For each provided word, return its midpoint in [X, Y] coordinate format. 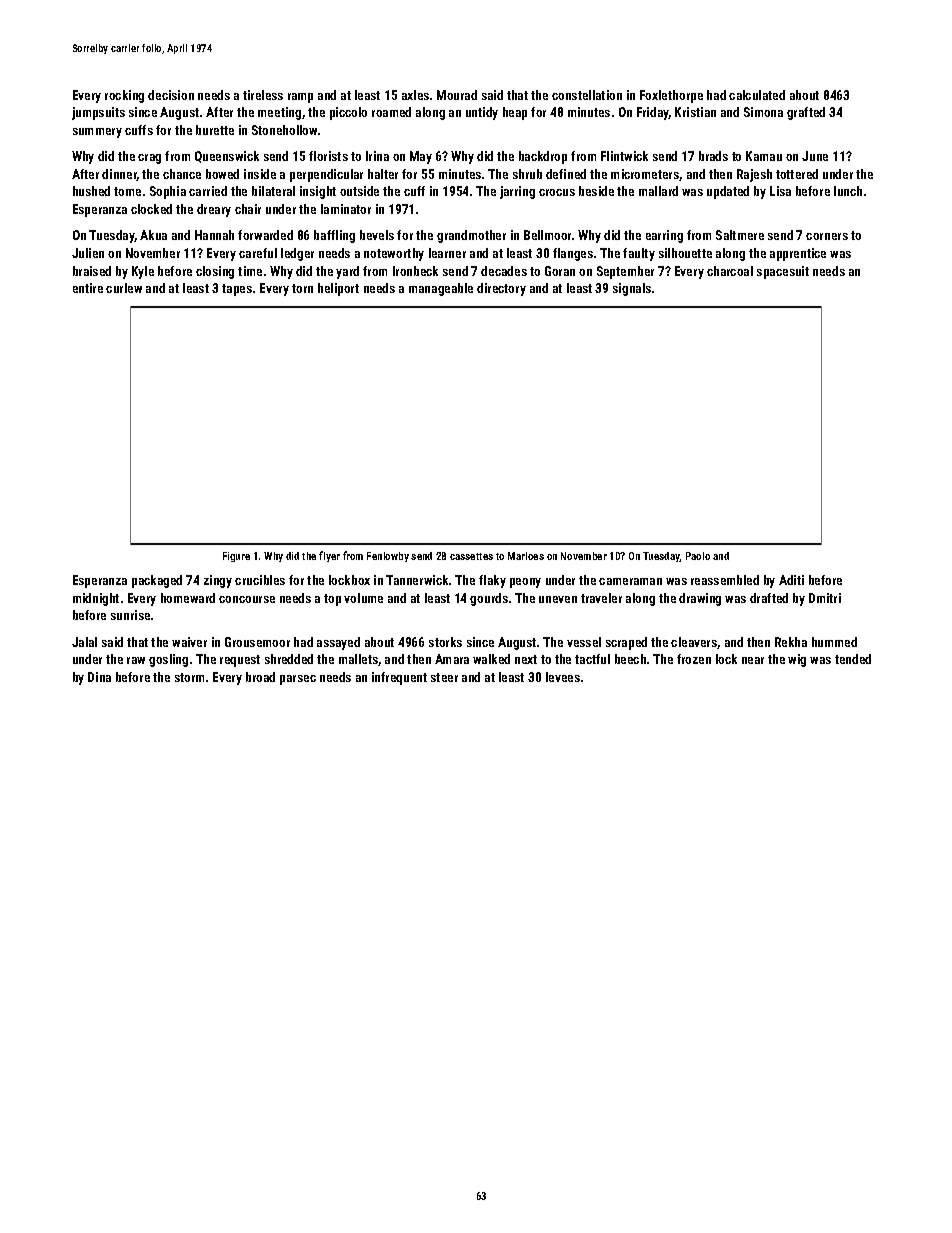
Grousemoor [257, 642]
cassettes [471, 556]
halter [383, 174]
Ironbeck [415, 271]
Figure [236, 557]
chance [182, 174]
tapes [237, 290]
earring [664, 236]
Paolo [698, 556]
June [815, 156]
